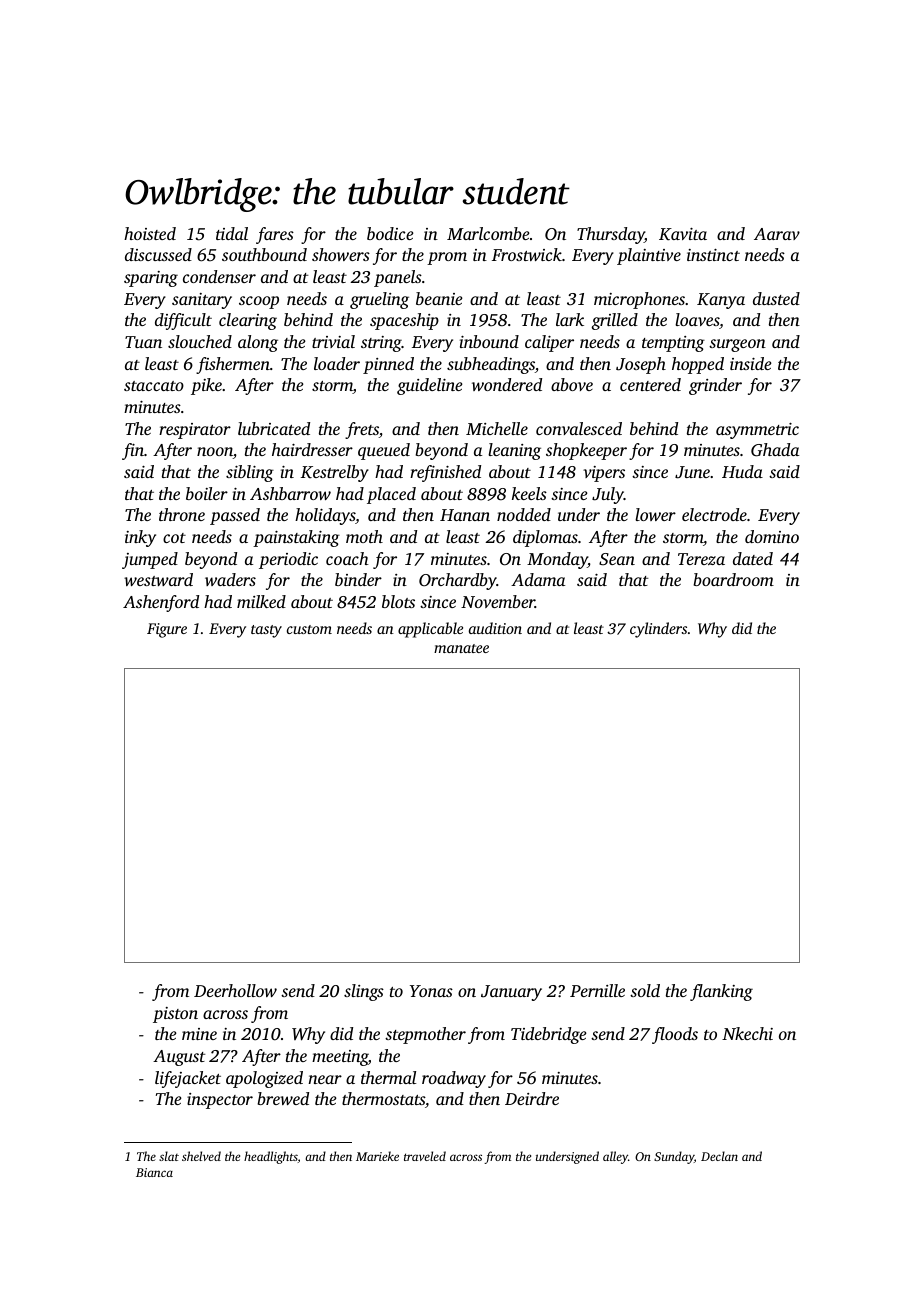 This page has width=924, height=1311. Describe the element at coordinates (167, 630) in the page. I see `Figure` at that location.
